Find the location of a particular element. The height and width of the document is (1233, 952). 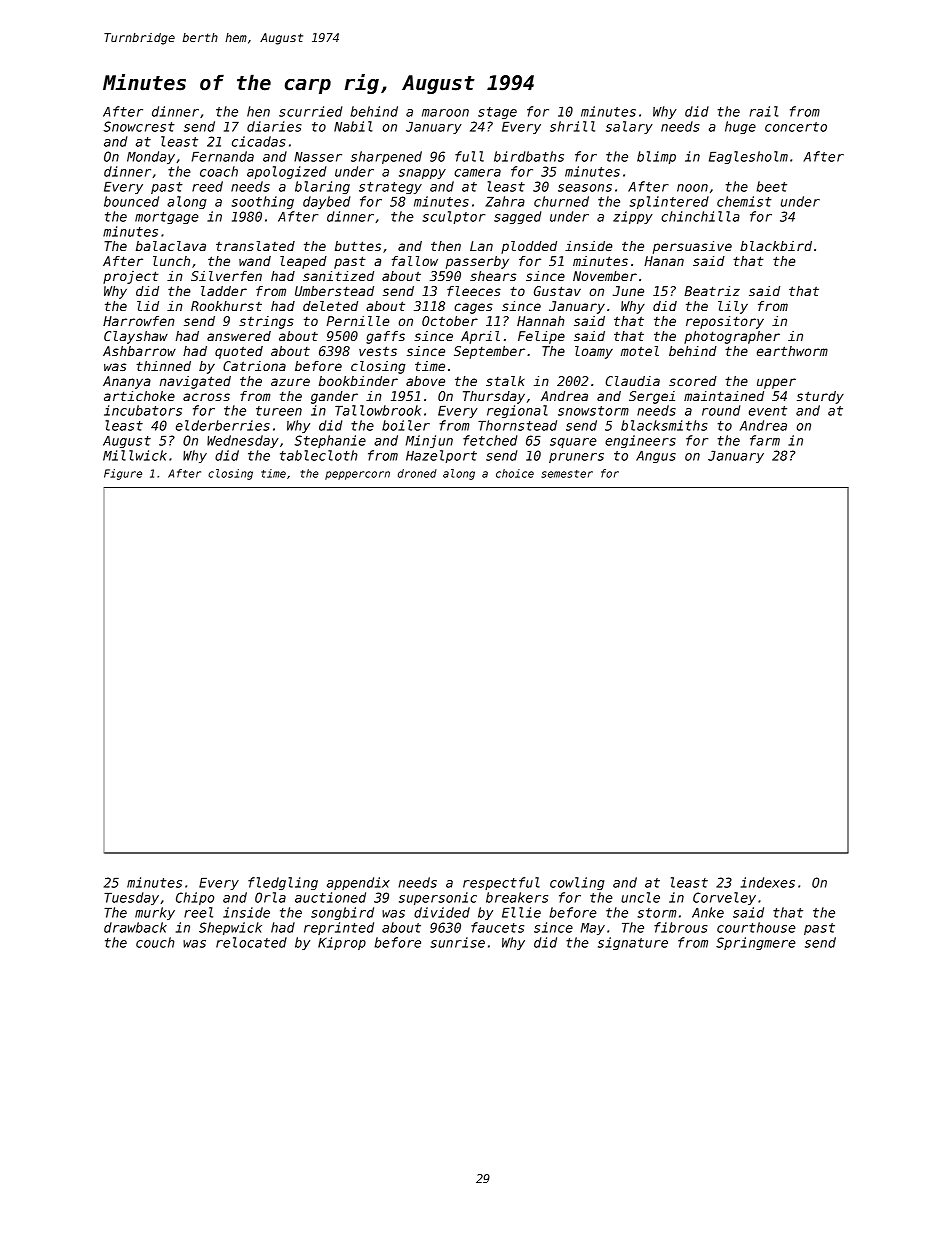

seasons is located at coordinates (585, 188).
